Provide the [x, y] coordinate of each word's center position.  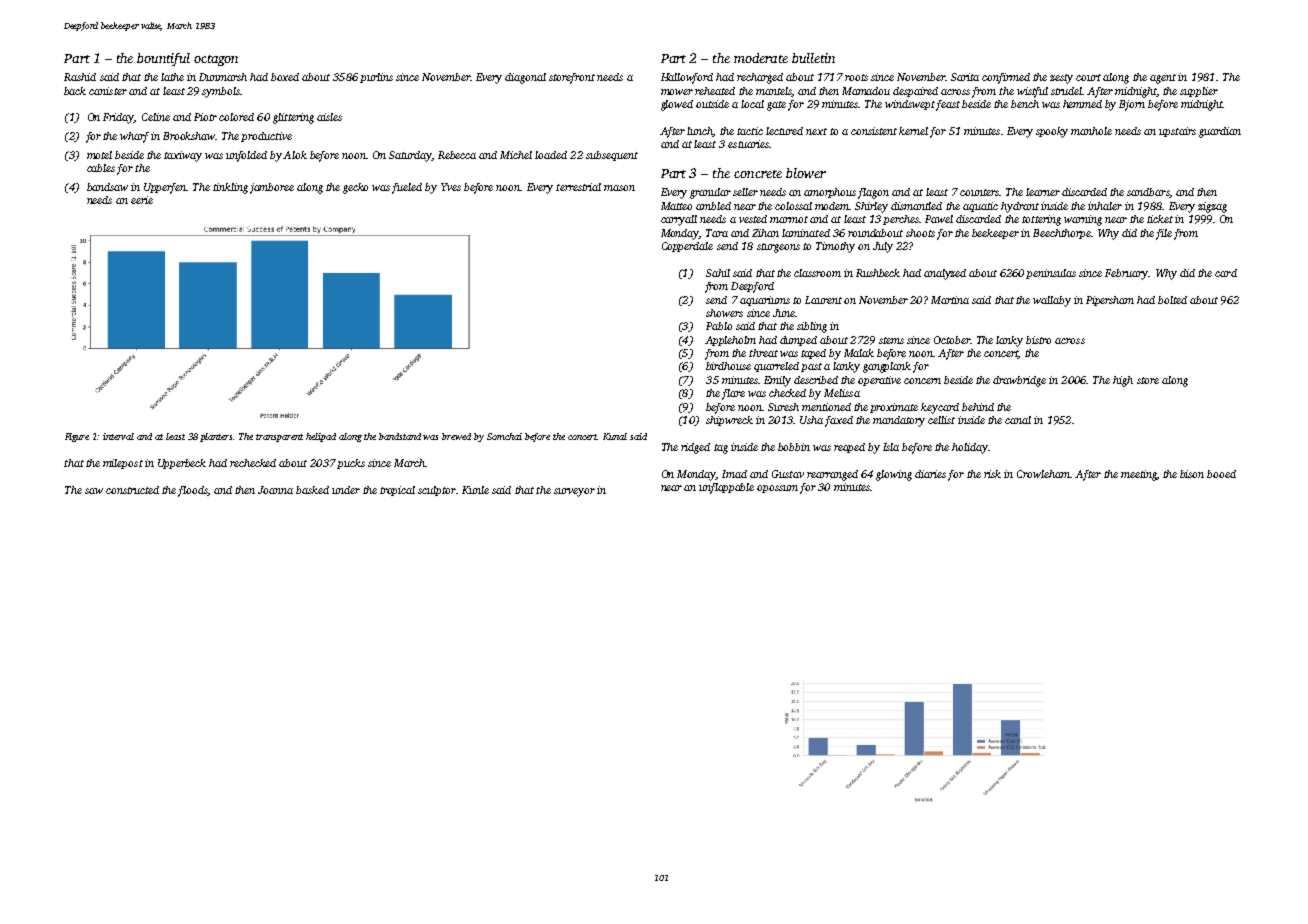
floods [193, 491]
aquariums [765, 301]
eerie [142, 200]
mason [619, 188]
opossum [777, 489]
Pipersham [1110, 301]
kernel [913, 131]
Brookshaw [189, 136]
